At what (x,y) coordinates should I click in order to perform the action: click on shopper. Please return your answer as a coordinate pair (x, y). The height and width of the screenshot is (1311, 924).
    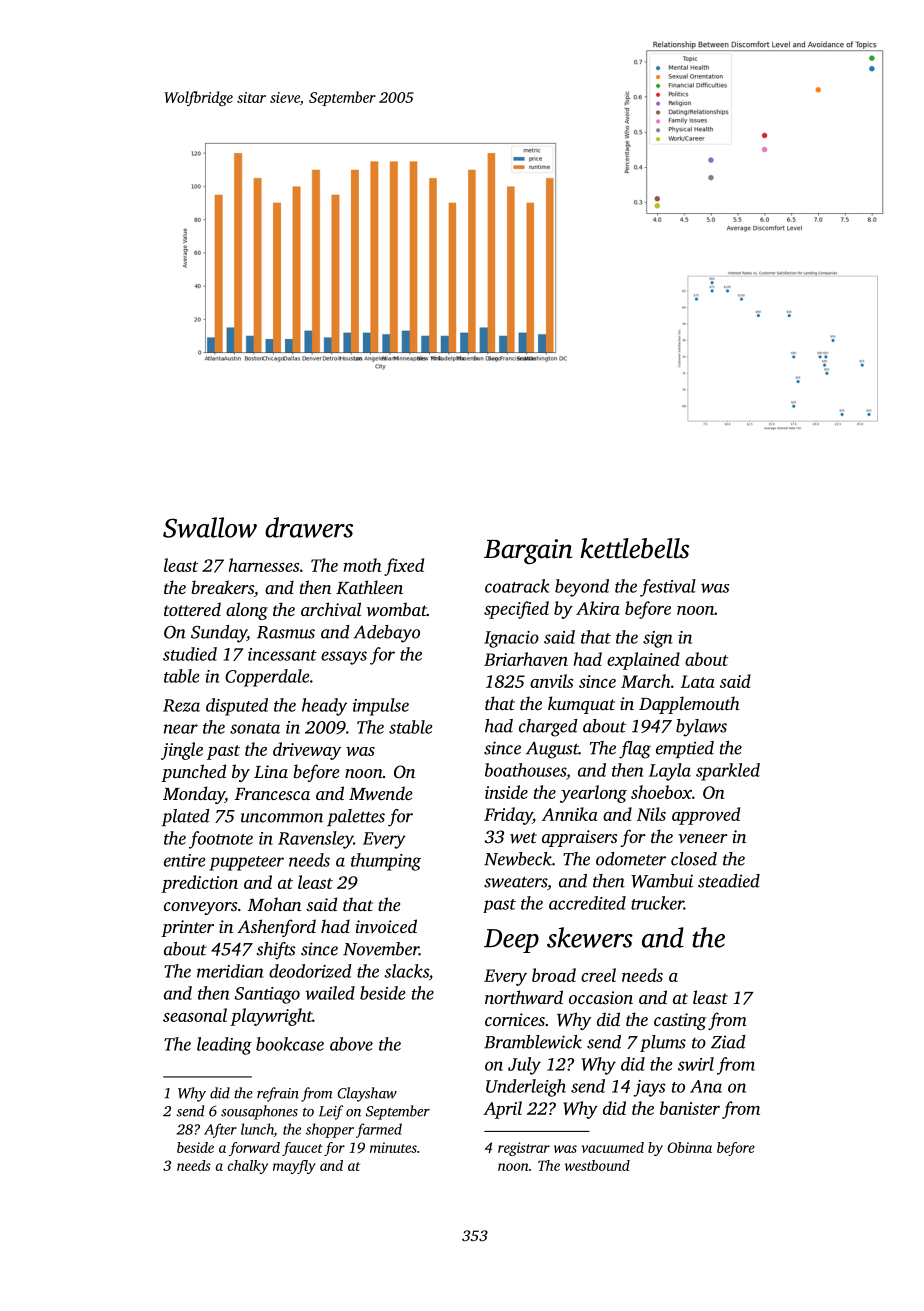
    Looking at the image, I should click on (330, 1130).
